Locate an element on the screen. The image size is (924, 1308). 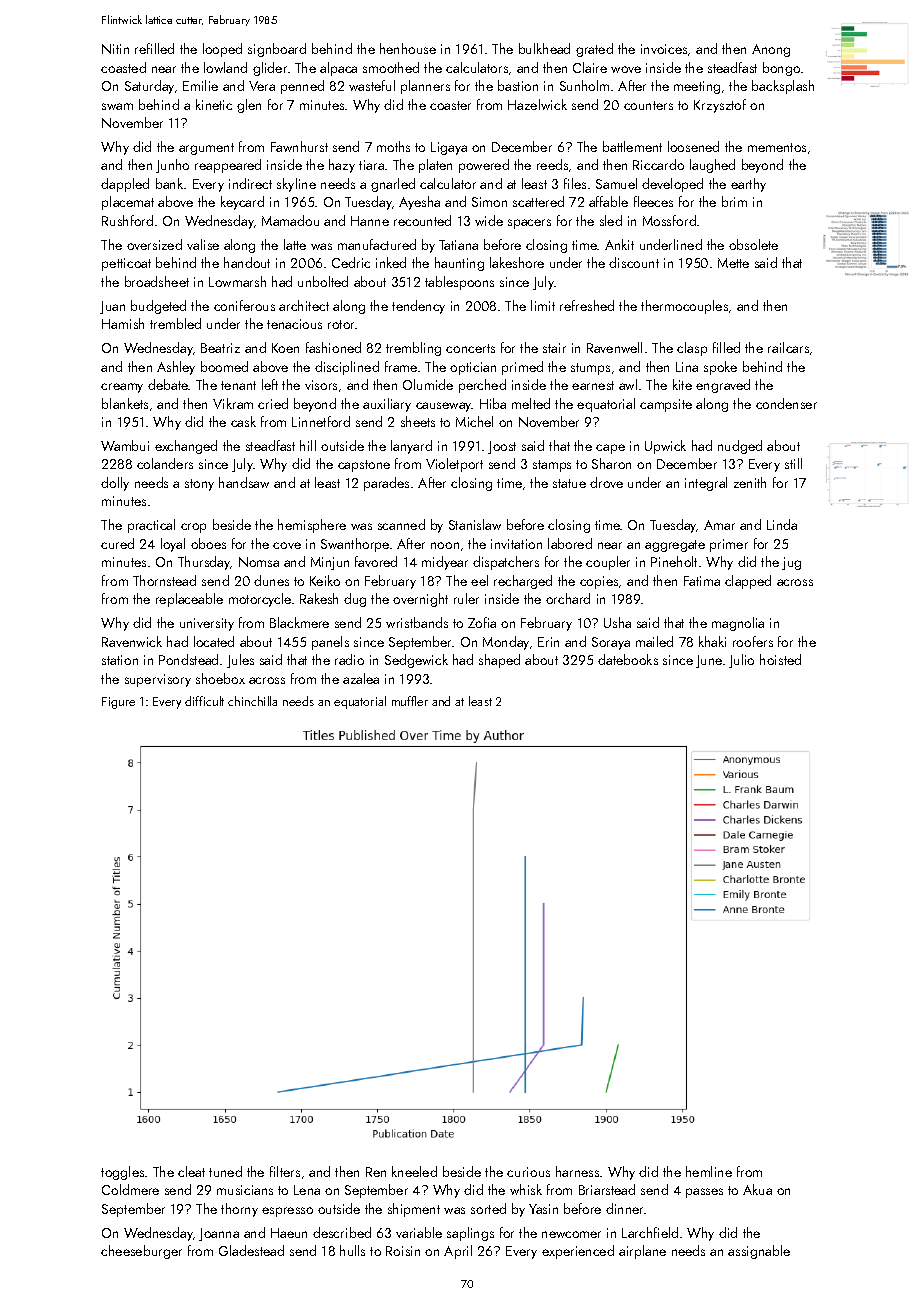
railcars is located at coordinates (788, 347).
